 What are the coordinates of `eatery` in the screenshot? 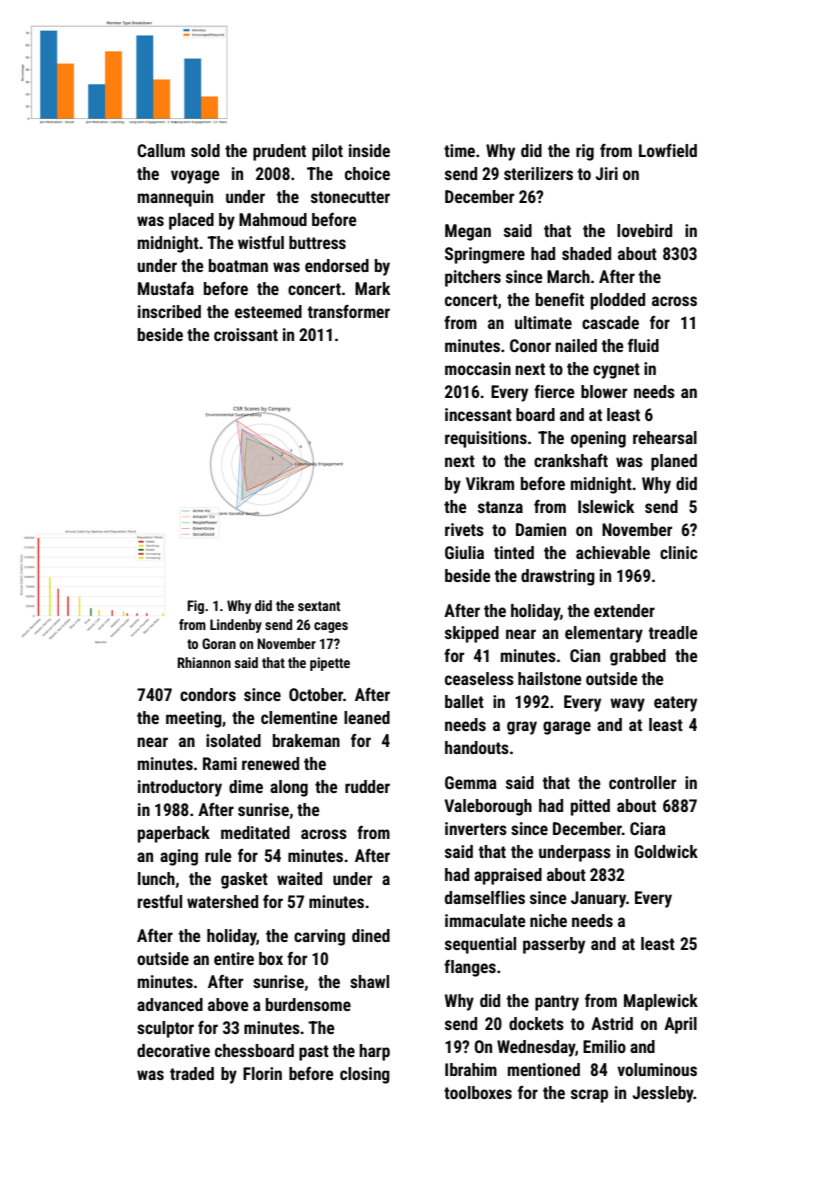 It's located at (675, 704).
